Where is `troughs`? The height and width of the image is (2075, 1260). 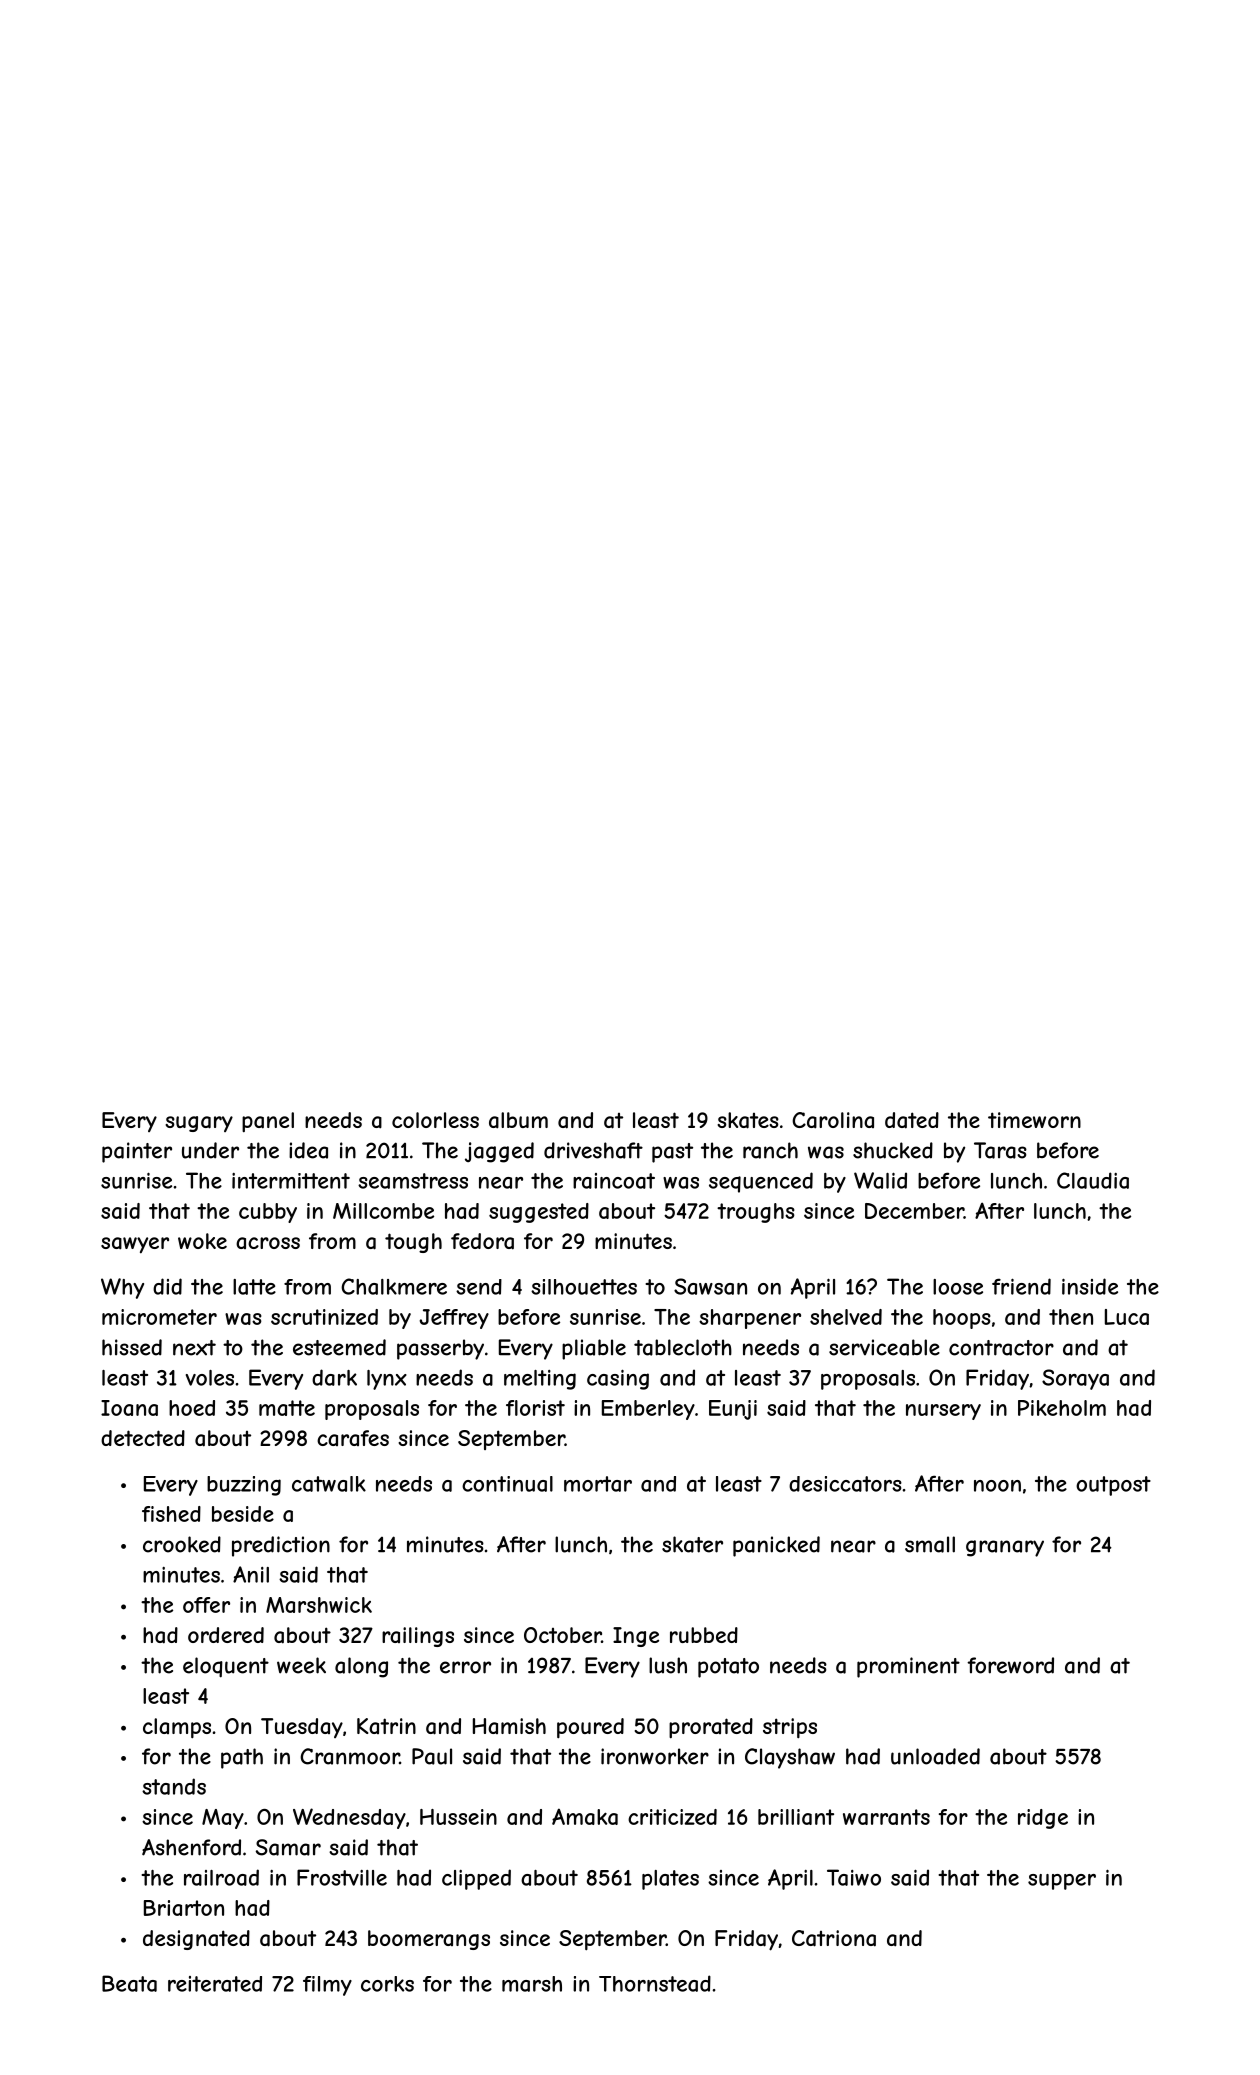
troughs is located at coordinates (756, 1213).
